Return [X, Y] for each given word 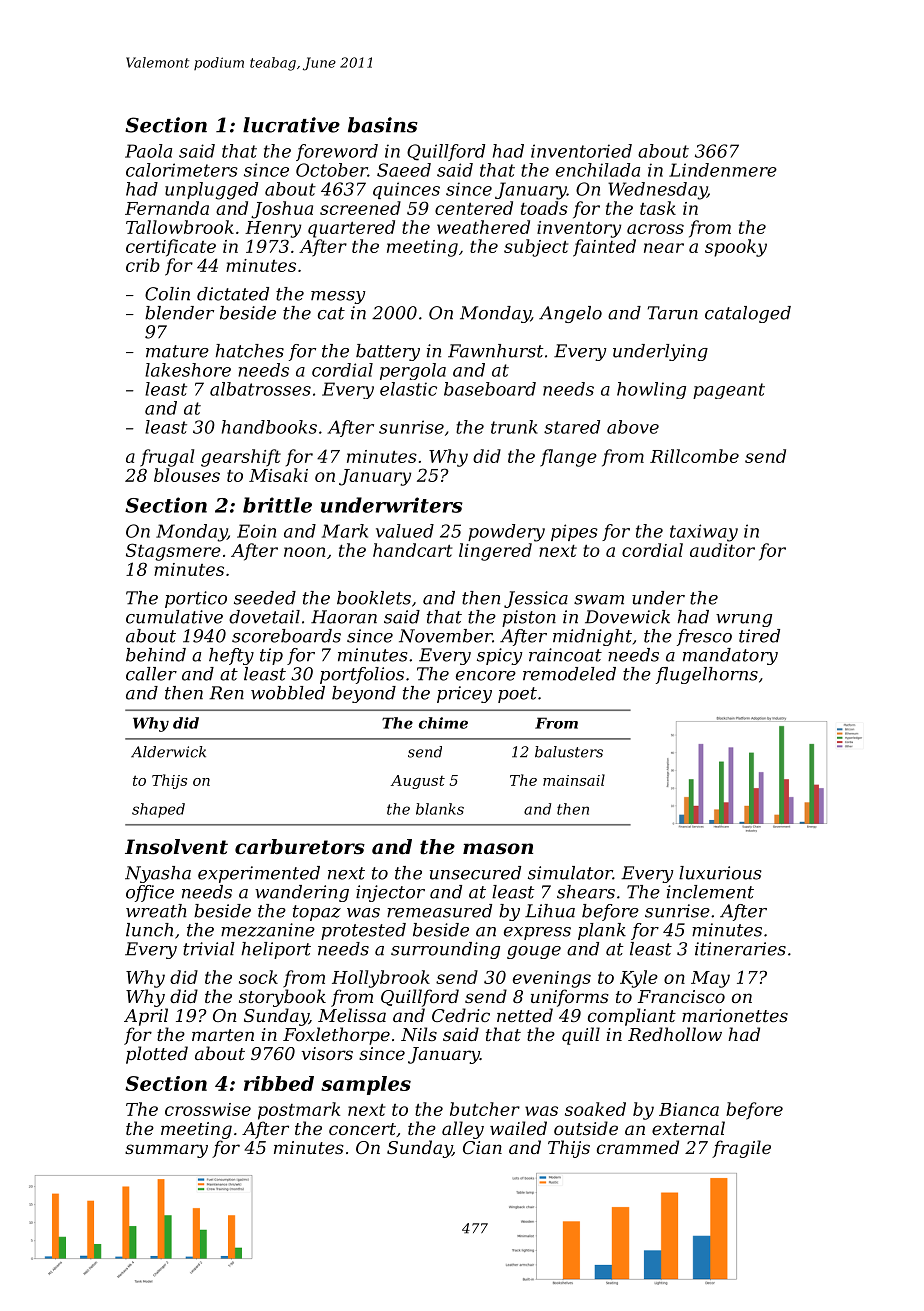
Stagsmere [173, 552]
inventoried [581, 151]
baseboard [490, 389]
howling [651, 390]
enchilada [598, 170]
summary [166, 1151]
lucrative [291, 125]
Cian [482, 1147]
